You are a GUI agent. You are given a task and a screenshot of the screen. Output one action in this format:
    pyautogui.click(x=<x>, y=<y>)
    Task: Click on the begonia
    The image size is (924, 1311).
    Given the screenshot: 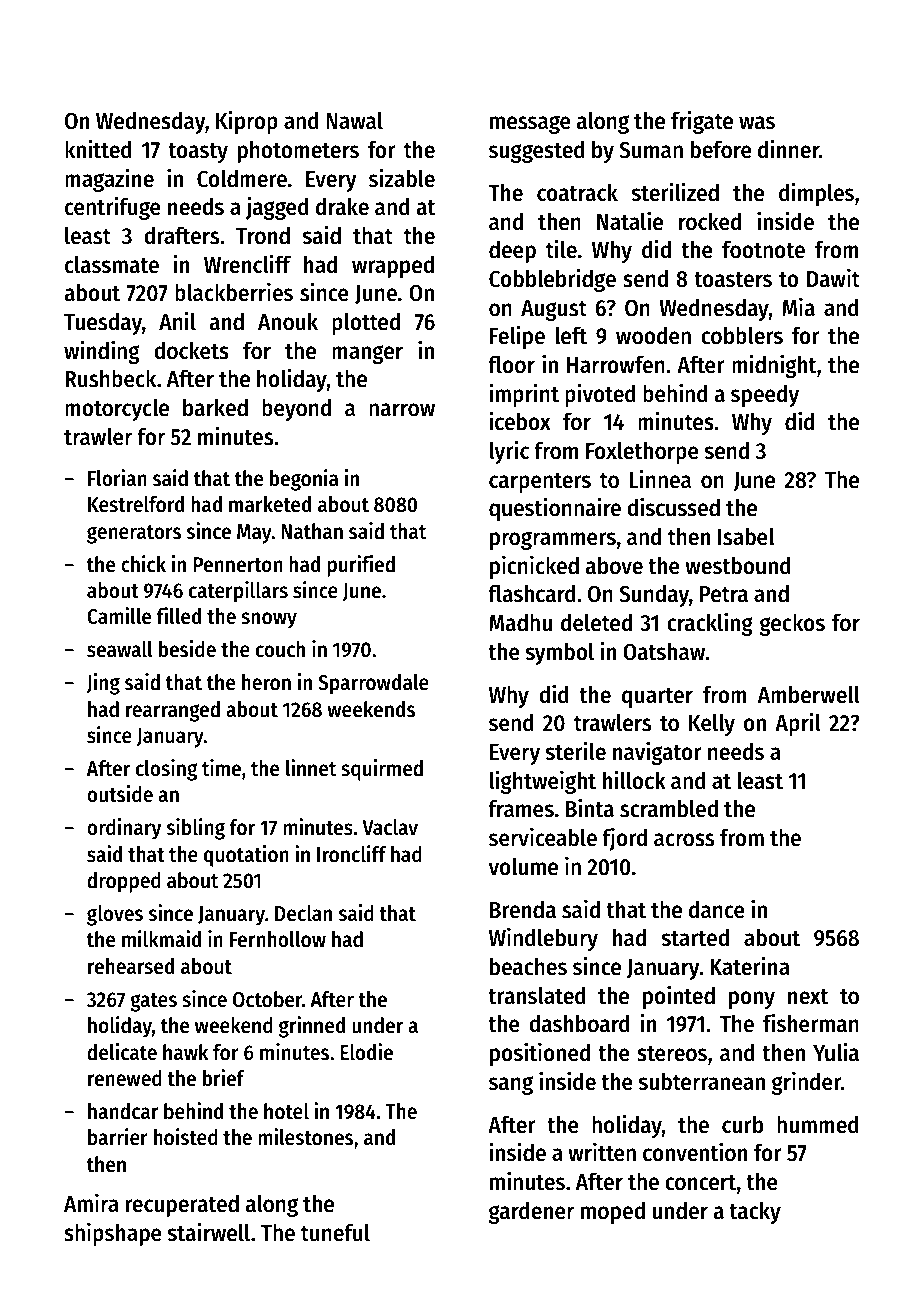 What is the action you would take?
    pyautogui.click(x=304, y=480)
